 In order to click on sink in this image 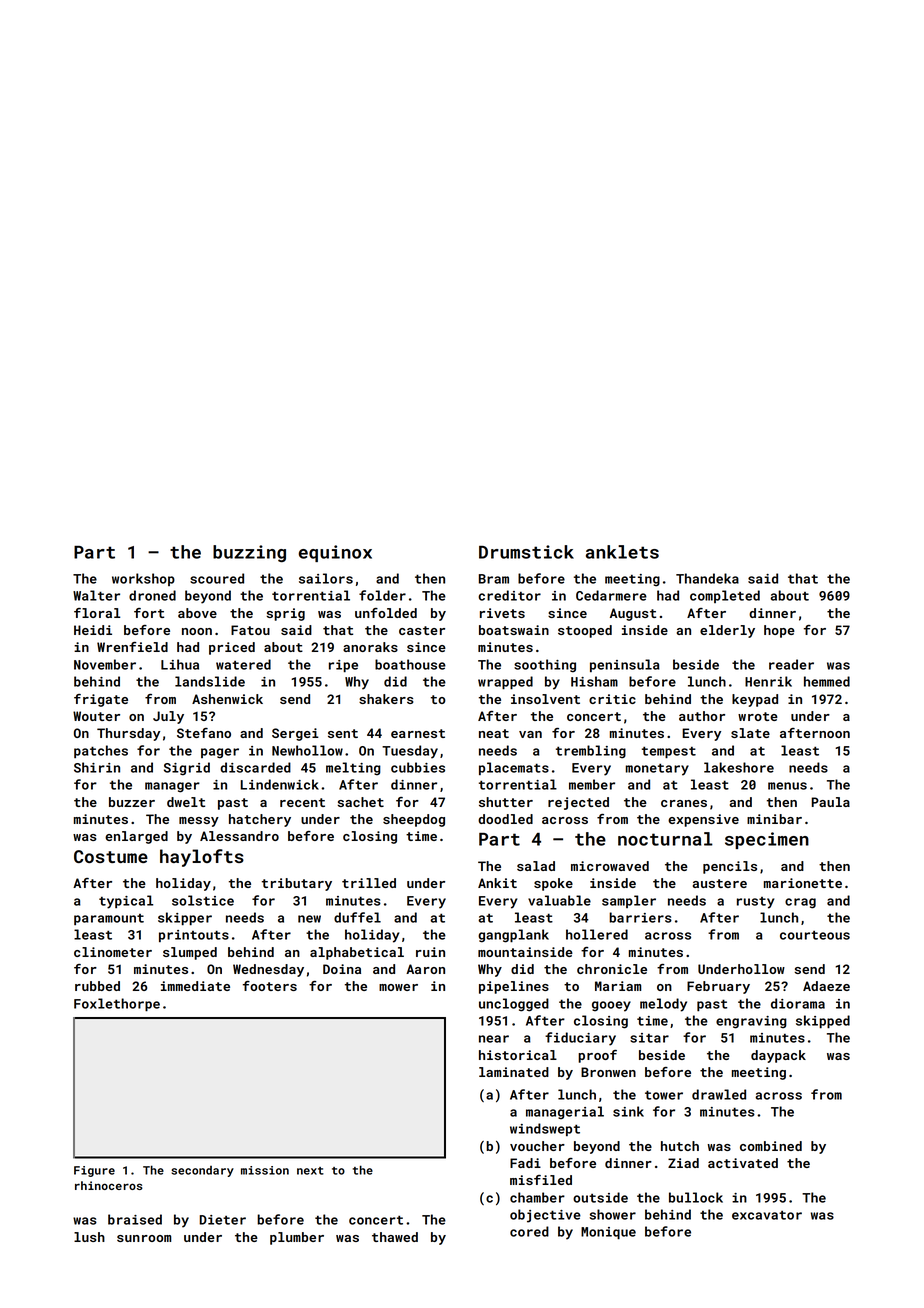, I will do `click(628, 1111)`.
